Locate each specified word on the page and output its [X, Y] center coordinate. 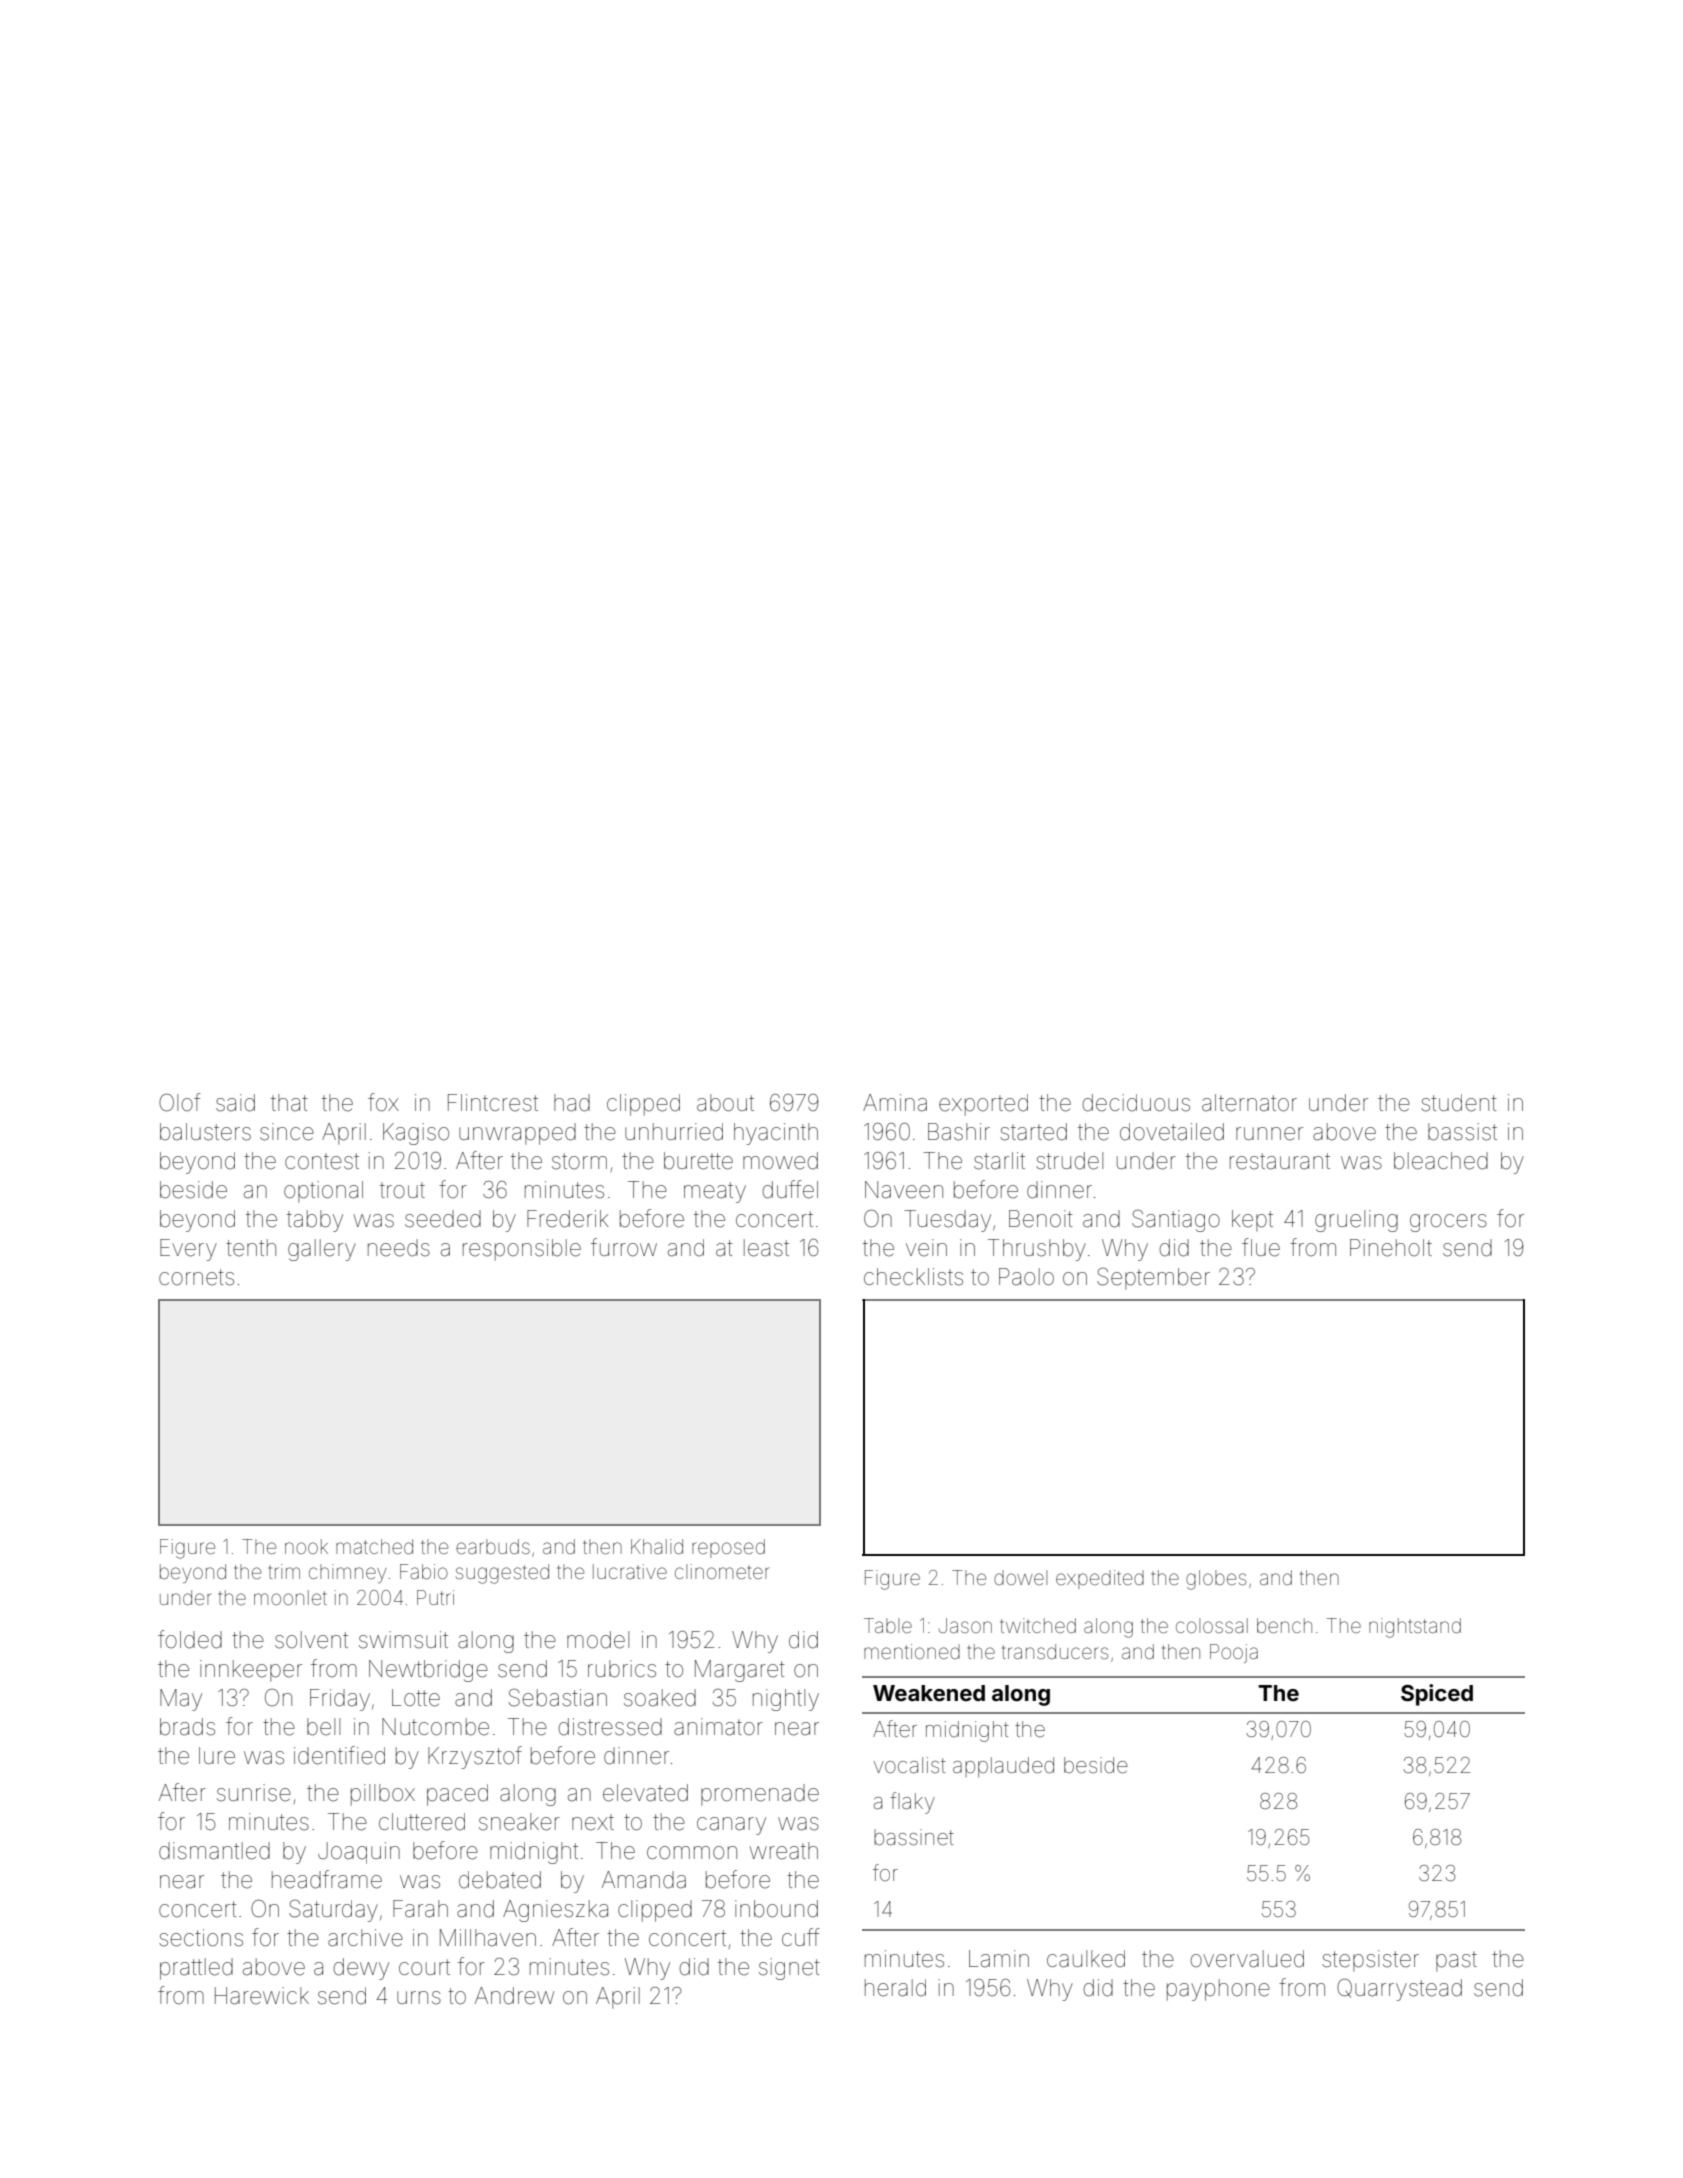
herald [895, 1988]
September [1153, 1279]
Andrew [514, 1996]
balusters [205, 1132]
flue [1261, 1247]
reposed [728, 1548]
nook [306, 1546]
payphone [1218, 1990]
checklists [913, 1277]
